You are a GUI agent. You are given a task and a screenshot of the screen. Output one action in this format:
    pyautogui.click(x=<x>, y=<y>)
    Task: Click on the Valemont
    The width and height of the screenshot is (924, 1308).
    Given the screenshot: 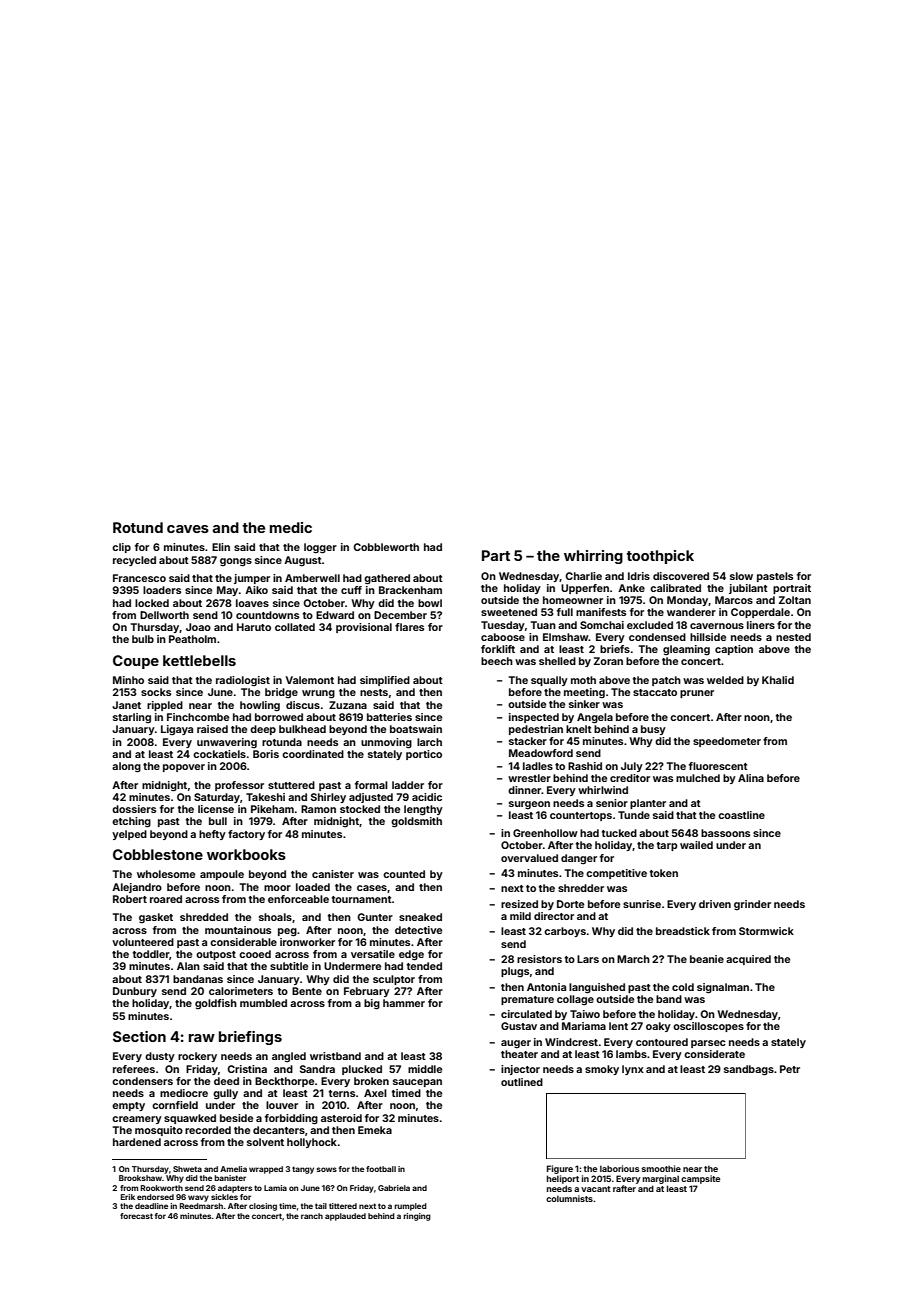 What is the action you would take?
    pyautogui.click(x=310, y=680)
